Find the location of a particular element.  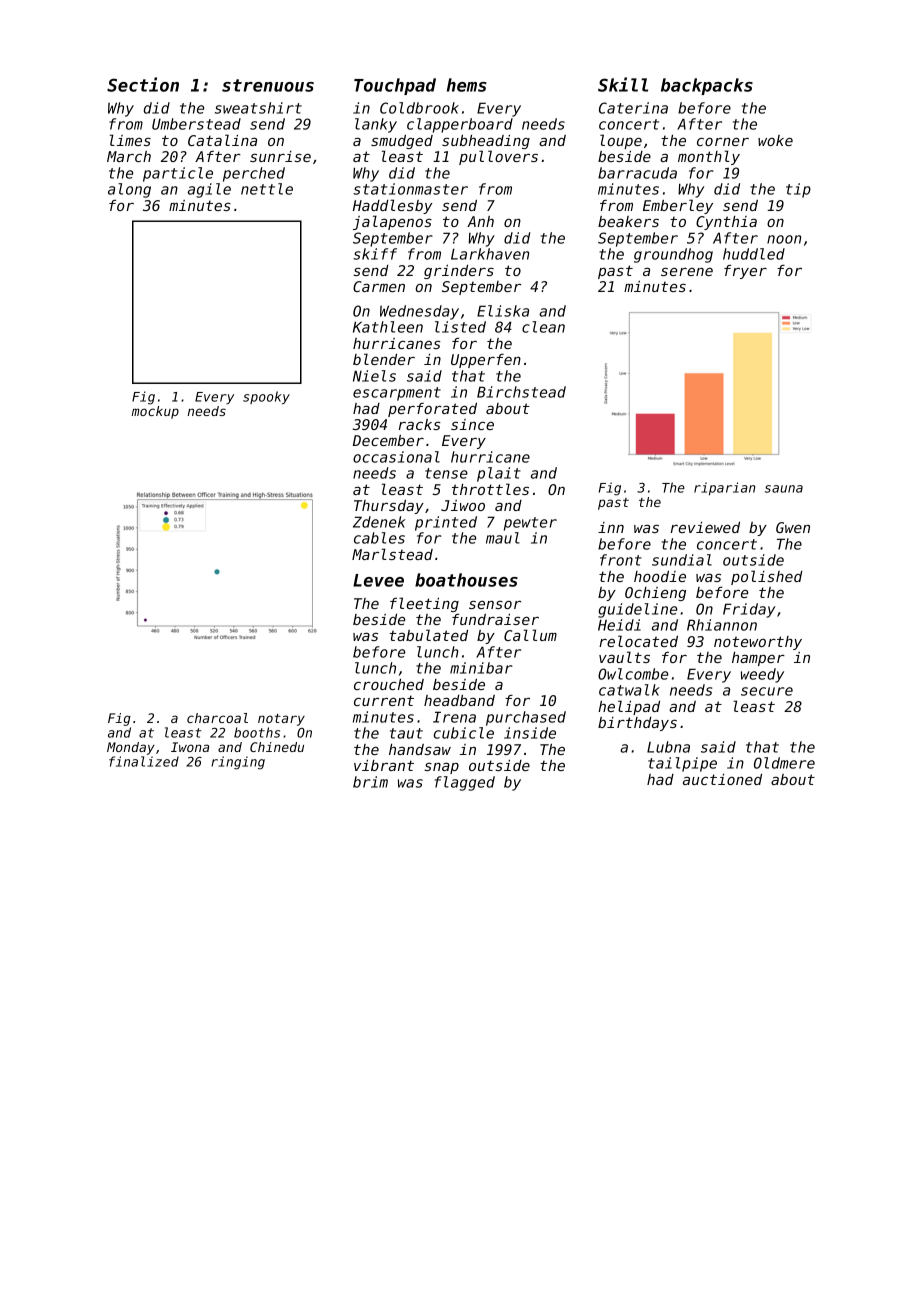

finalized is located at coordinates (144, 761).
